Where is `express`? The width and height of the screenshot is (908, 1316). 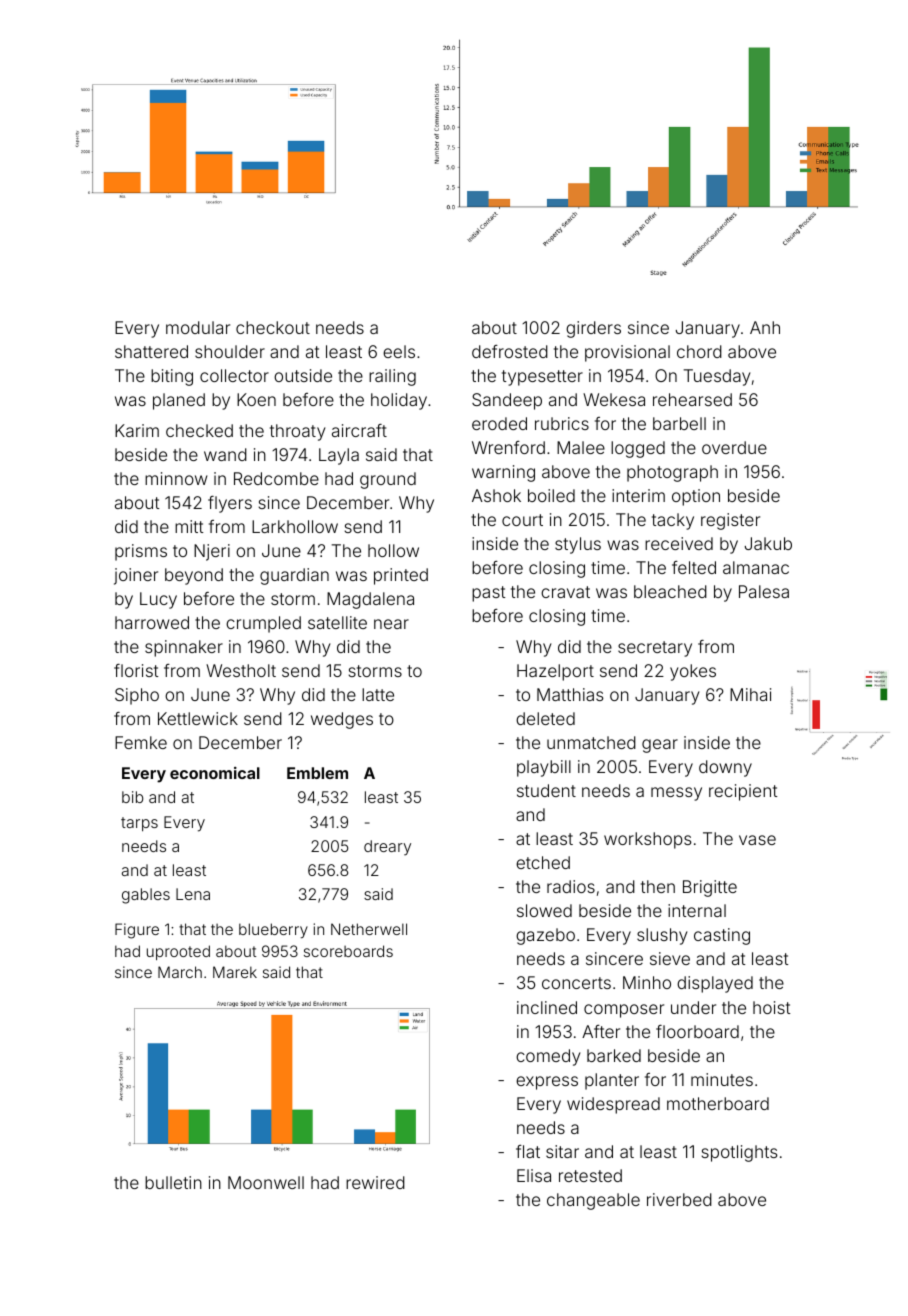
express is located at coordinates (547, 1083).
